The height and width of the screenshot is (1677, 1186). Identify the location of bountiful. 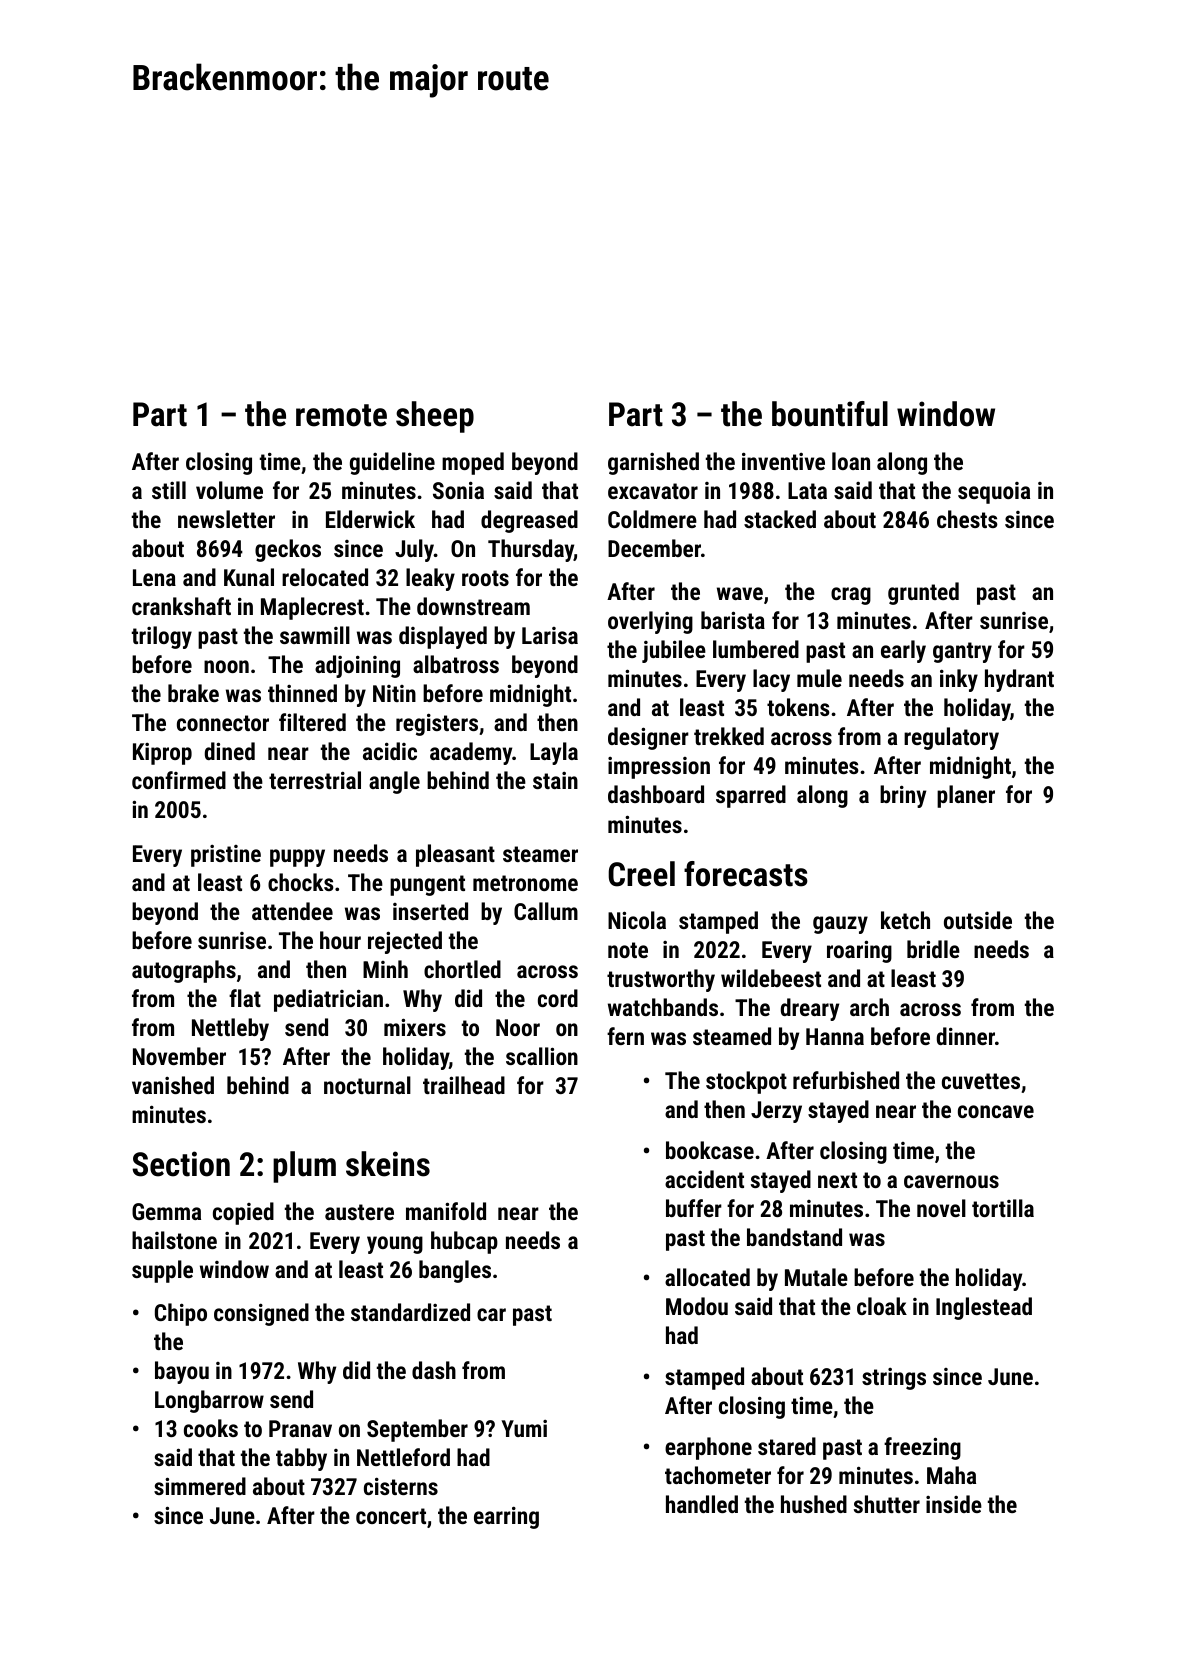
(830, 414).
